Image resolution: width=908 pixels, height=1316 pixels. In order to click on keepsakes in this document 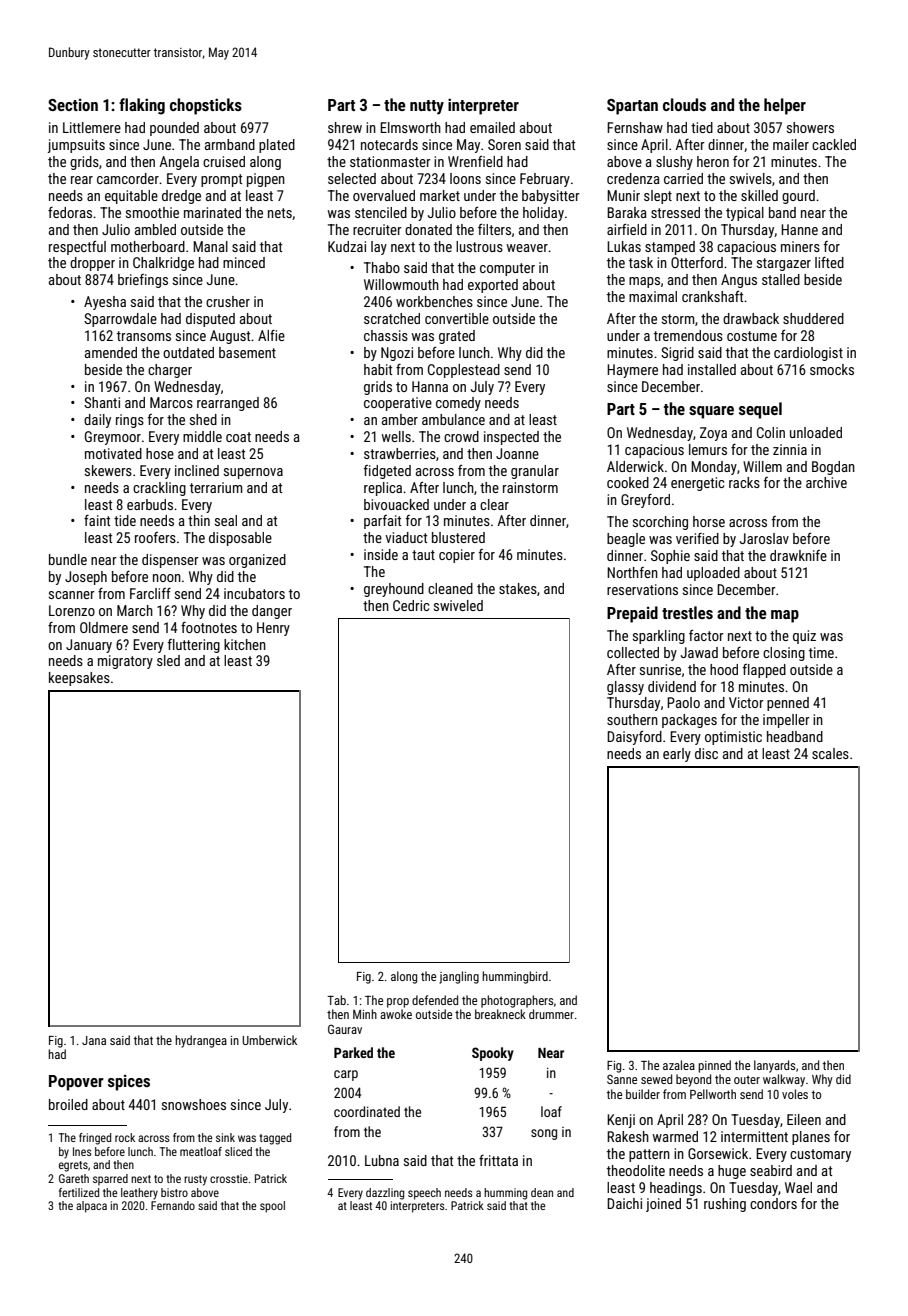, I will do `click(79, 679)`.
